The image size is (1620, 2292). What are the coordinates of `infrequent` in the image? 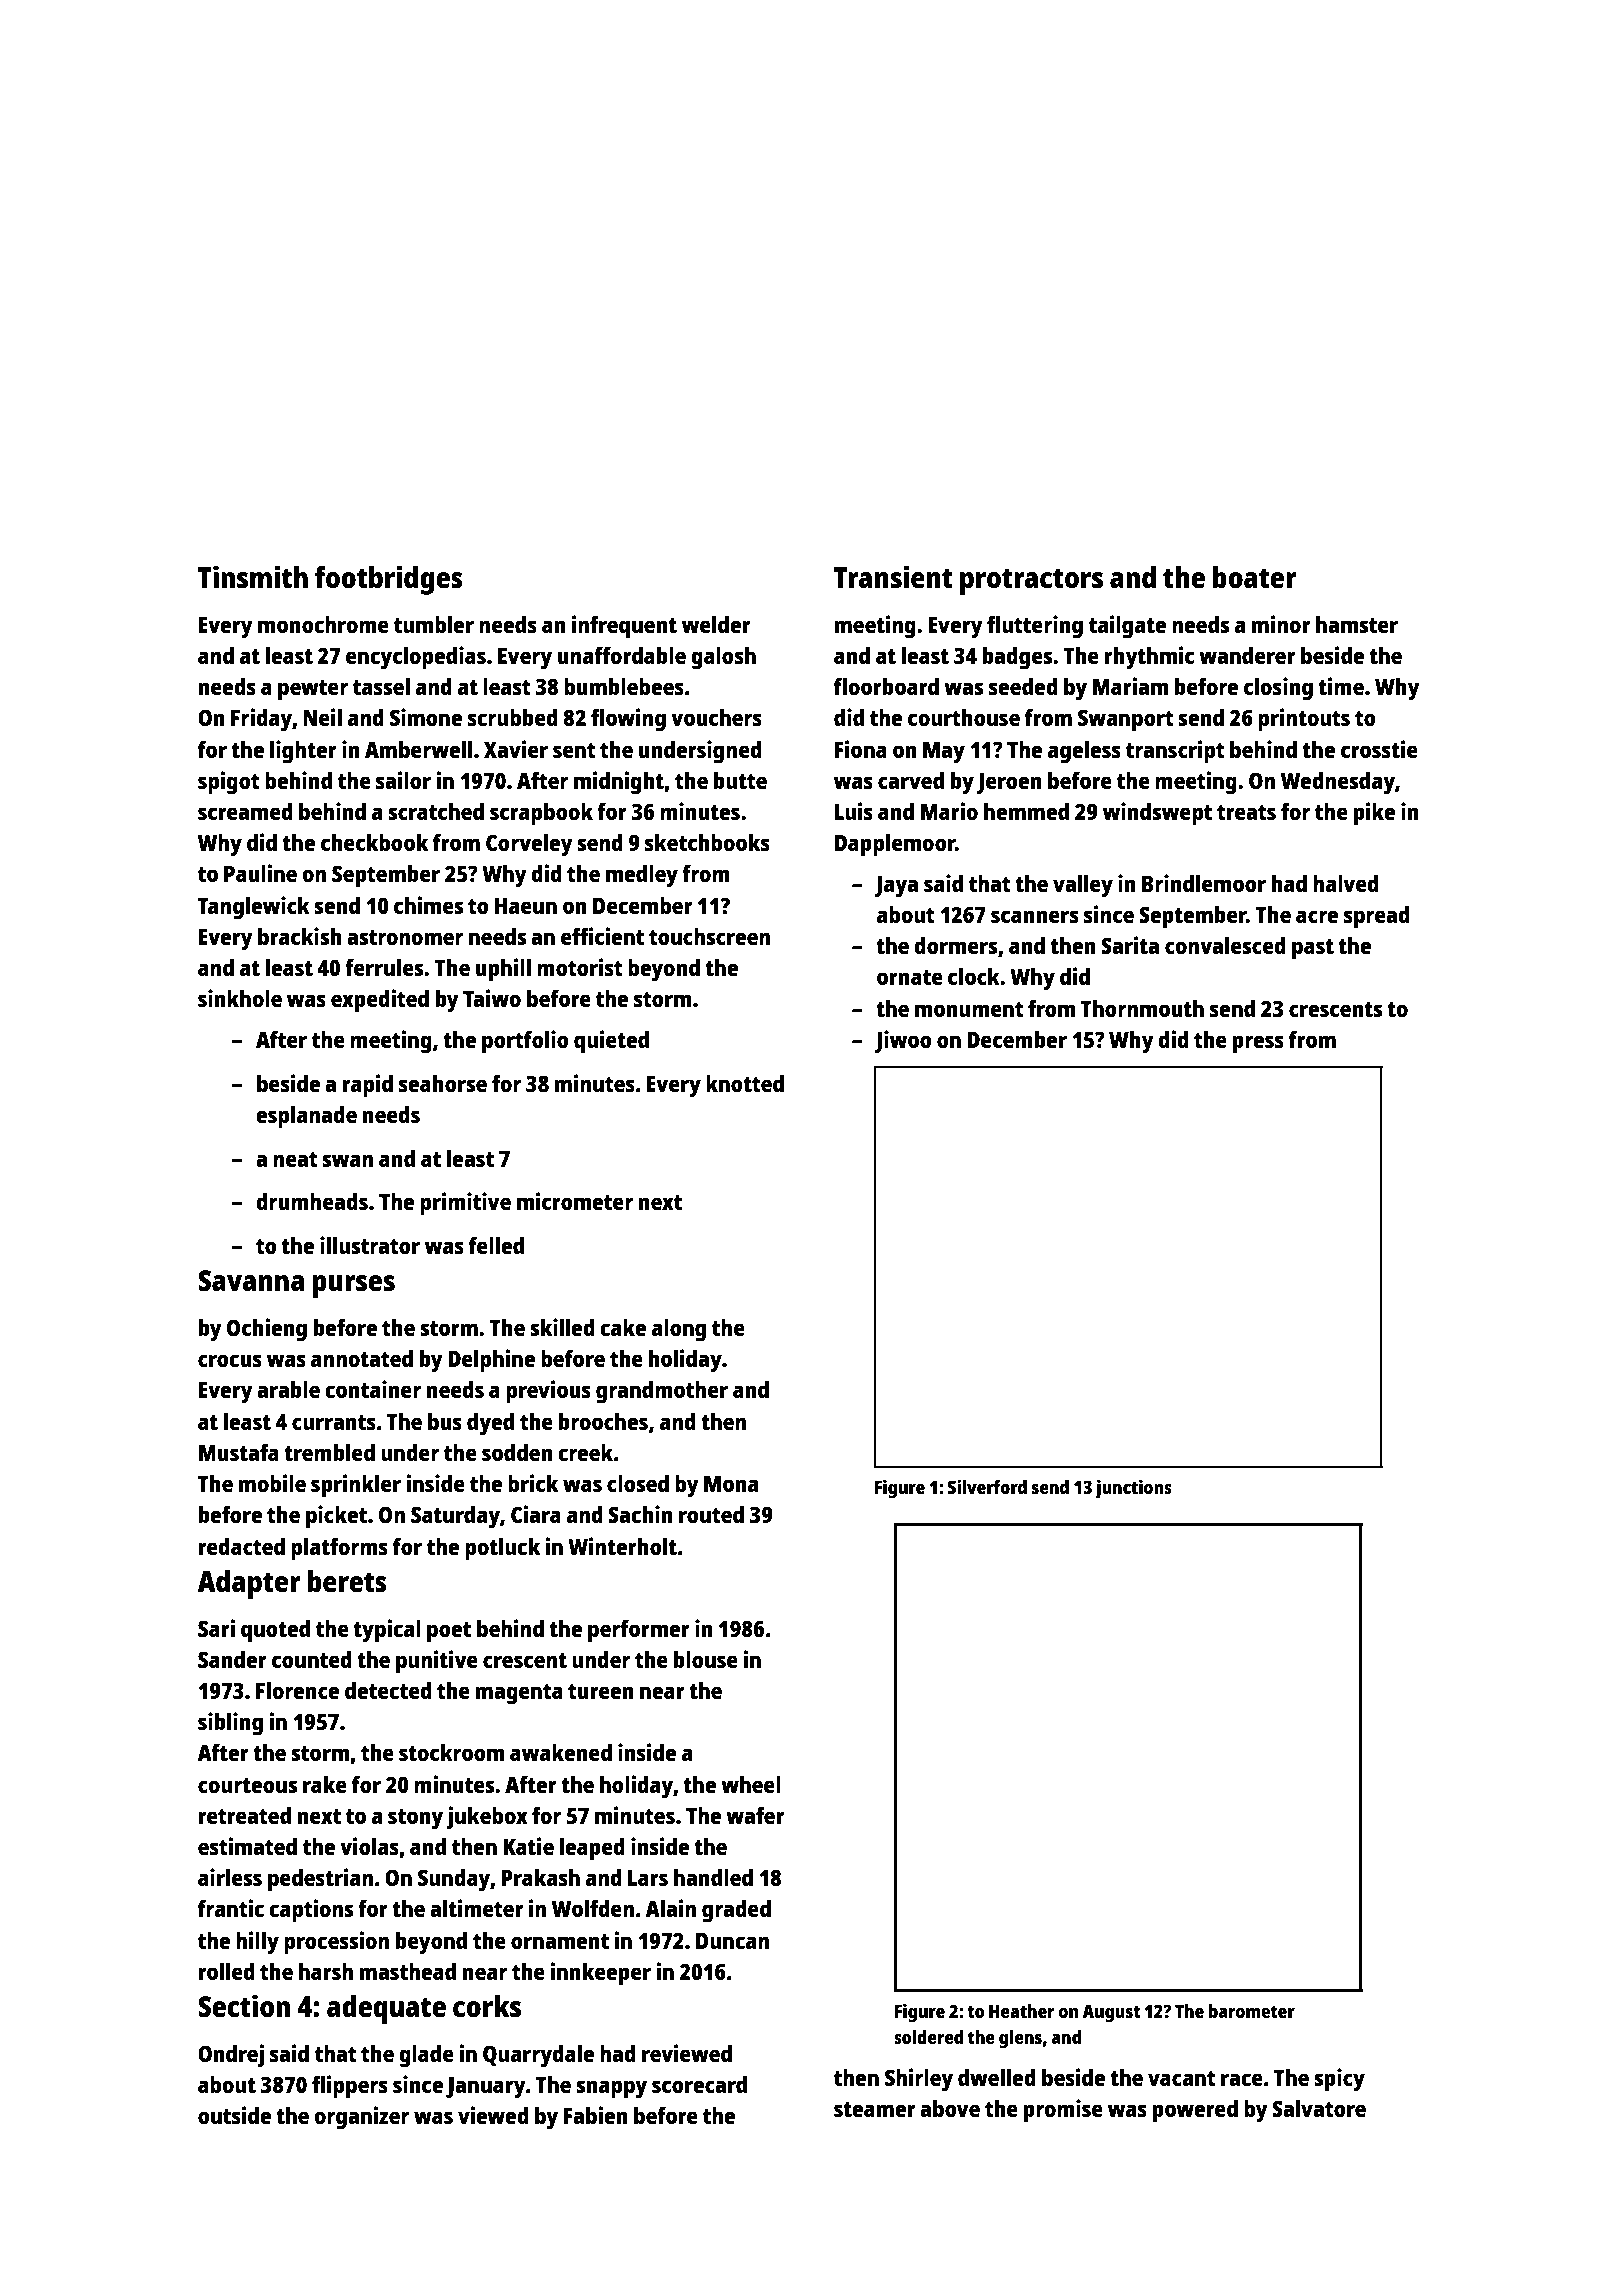 It's located at (624, 627).
